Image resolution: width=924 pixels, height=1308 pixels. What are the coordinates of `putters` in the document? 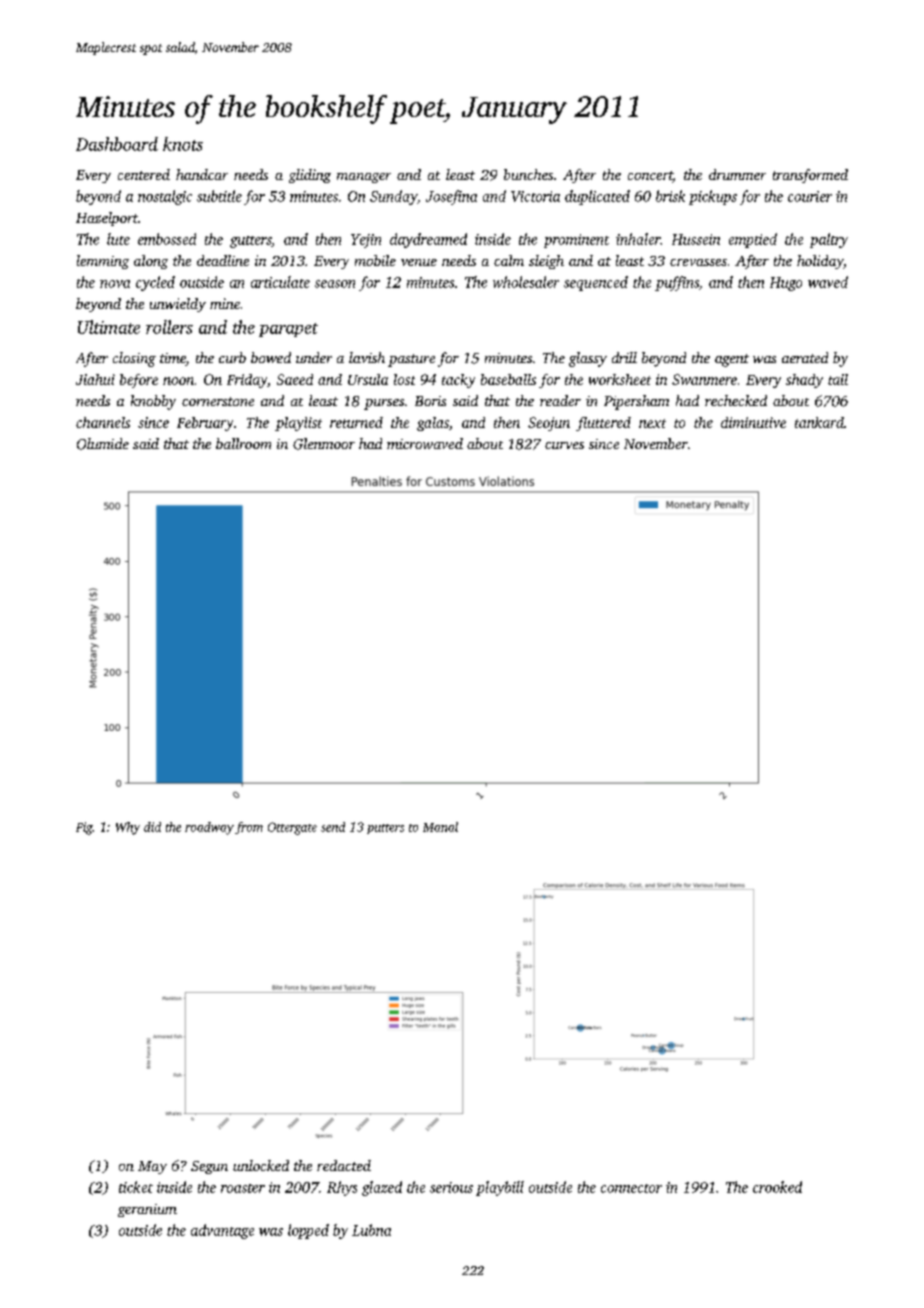 It's located at (385, 829).
